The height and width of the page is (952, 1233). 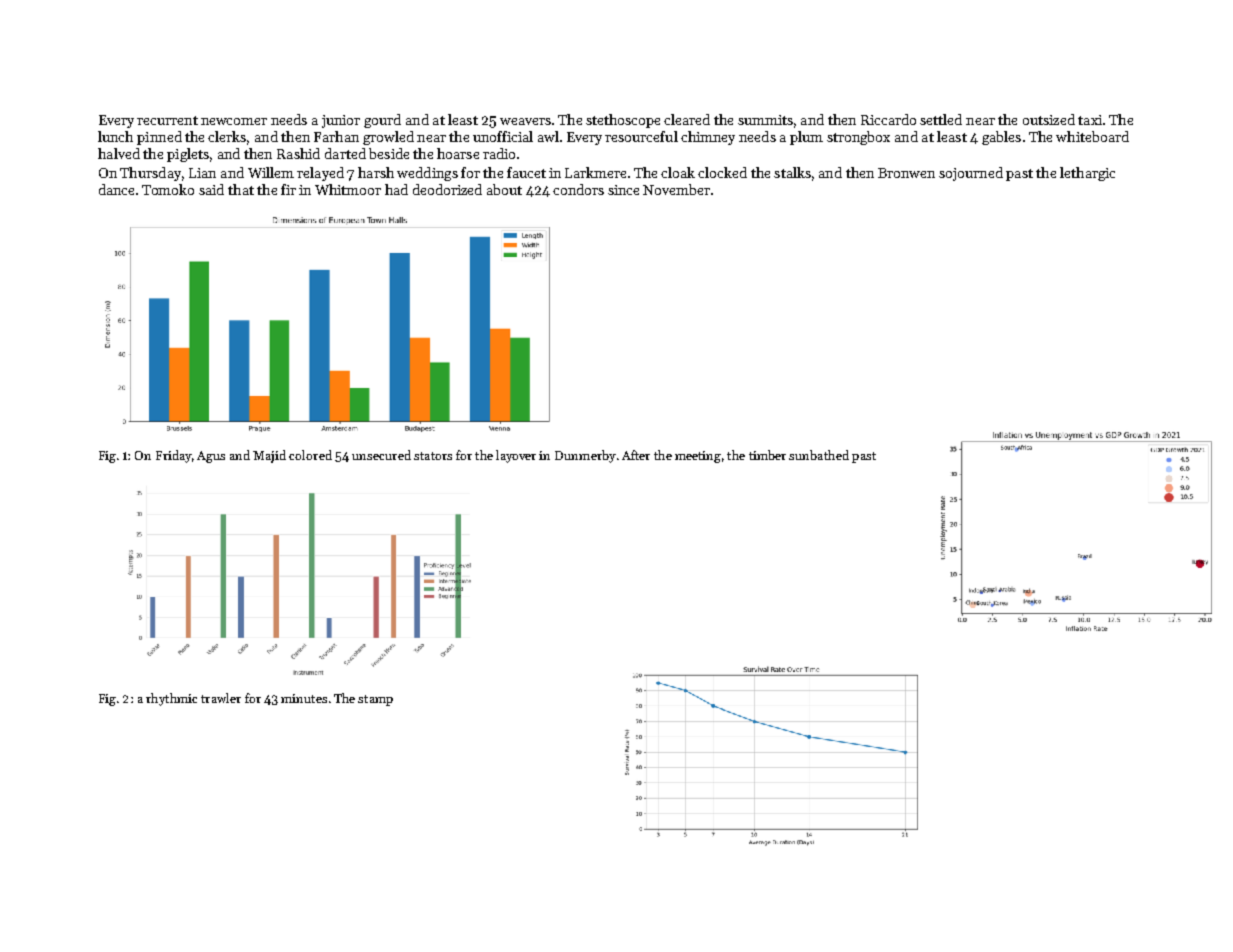 I want to click on dance, so click(x=116, y=189).
